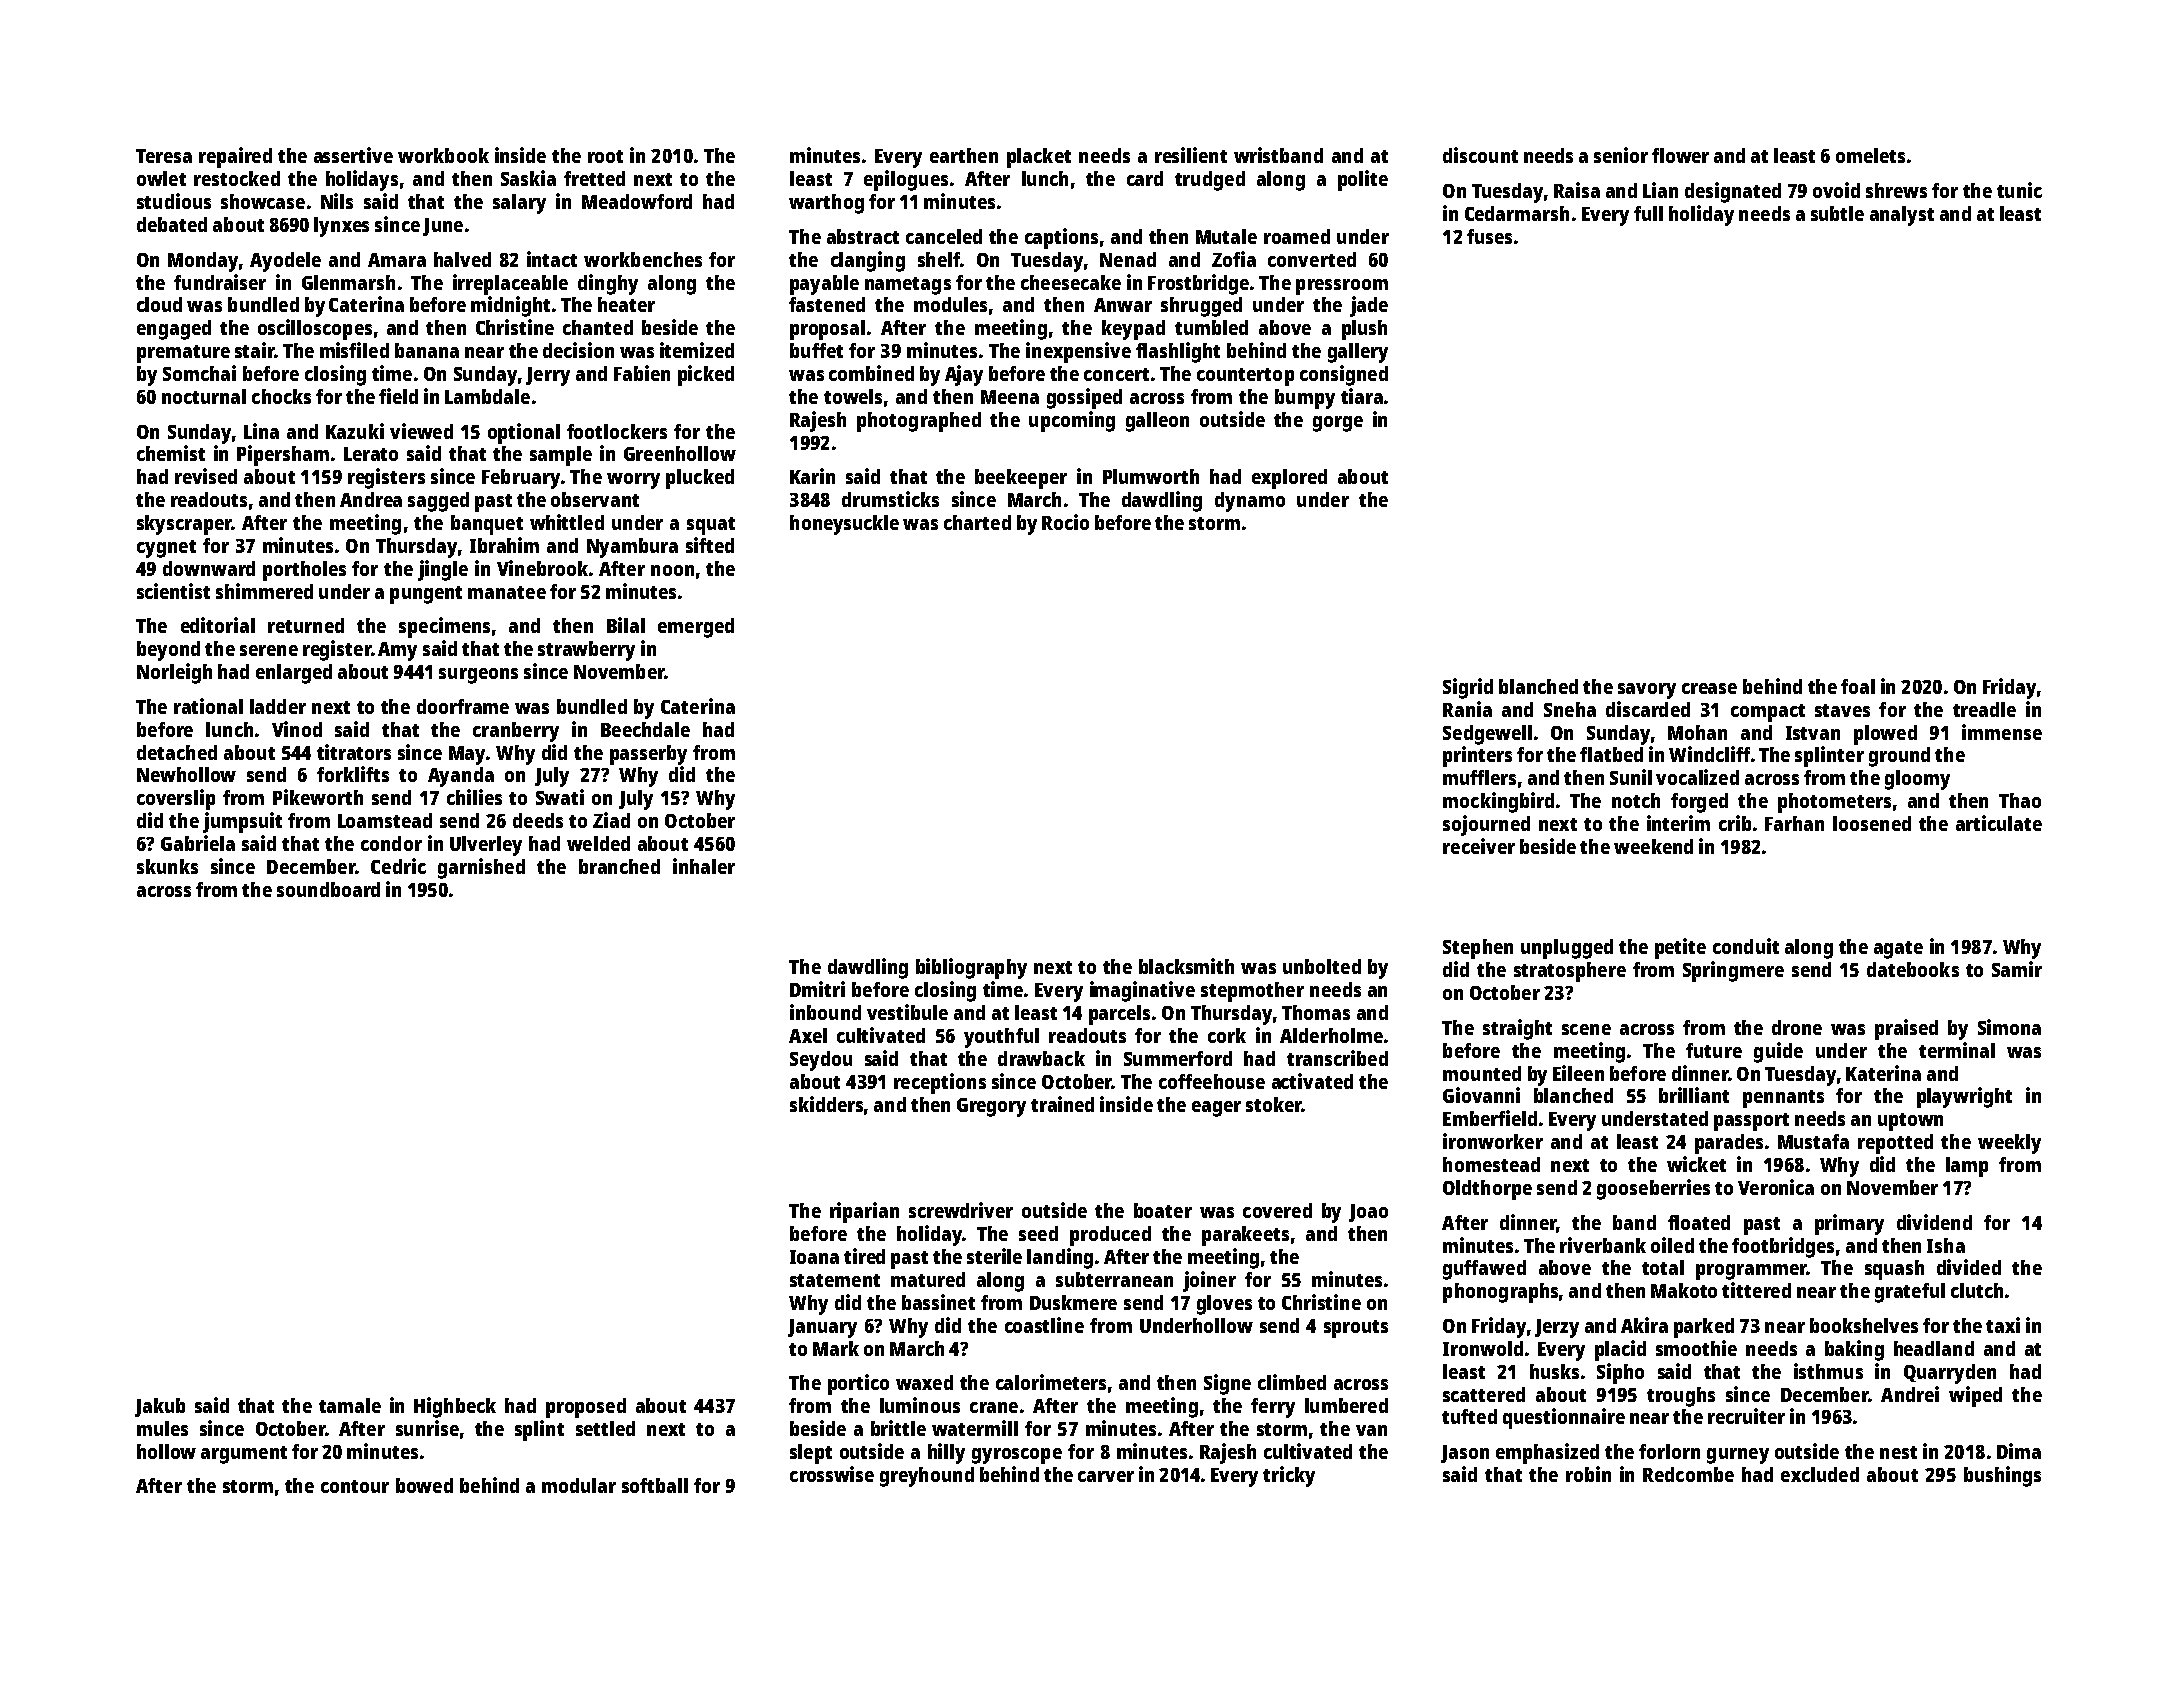 This page has width=2178, height=1683. Describe the element at coordinates (864, 1212) in the page. I see `riparian` at that location.
